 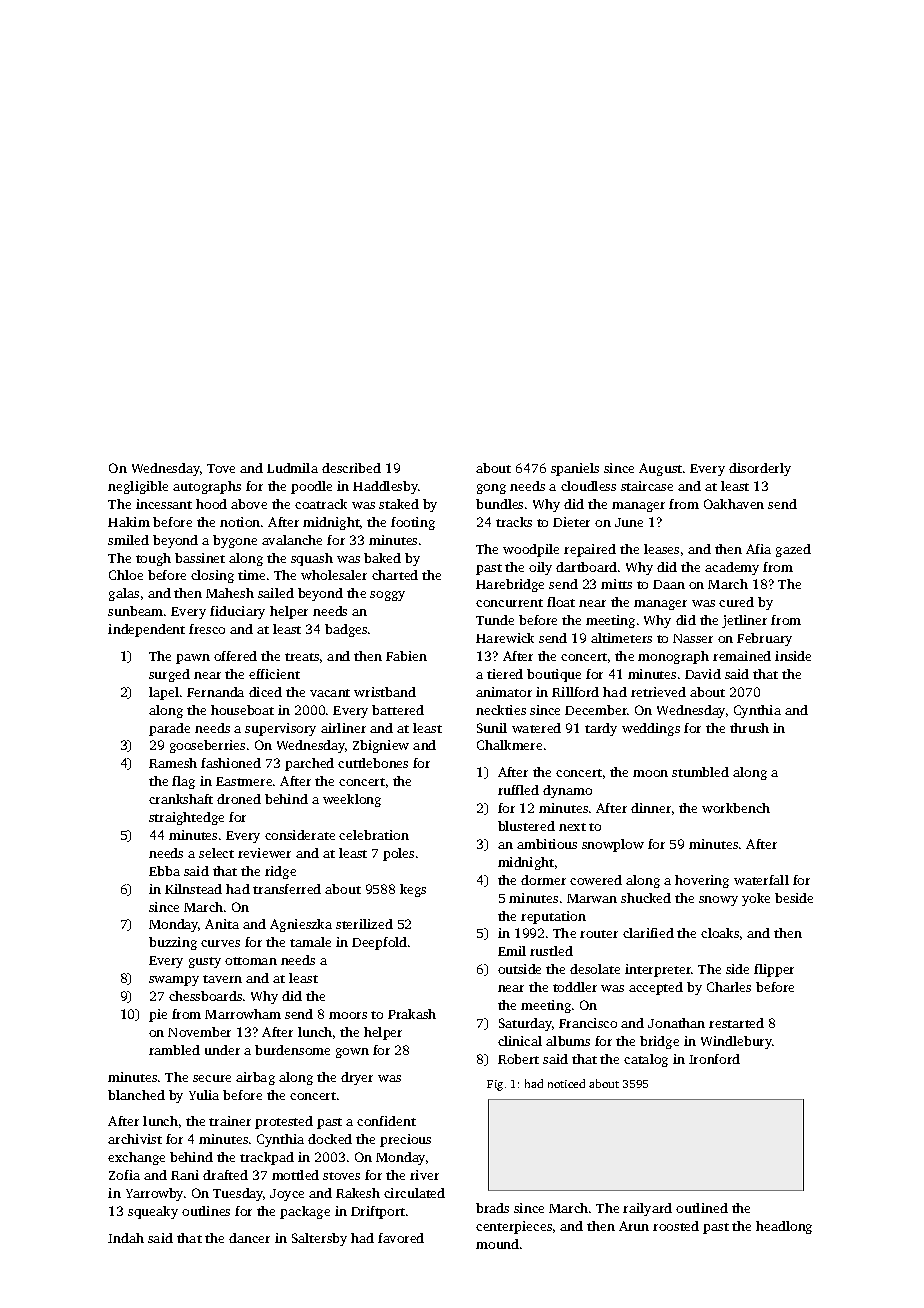 What do you see at coordinates (732, 568) in the screenshot?
I see `academy` at bounding box center [732, 568].
